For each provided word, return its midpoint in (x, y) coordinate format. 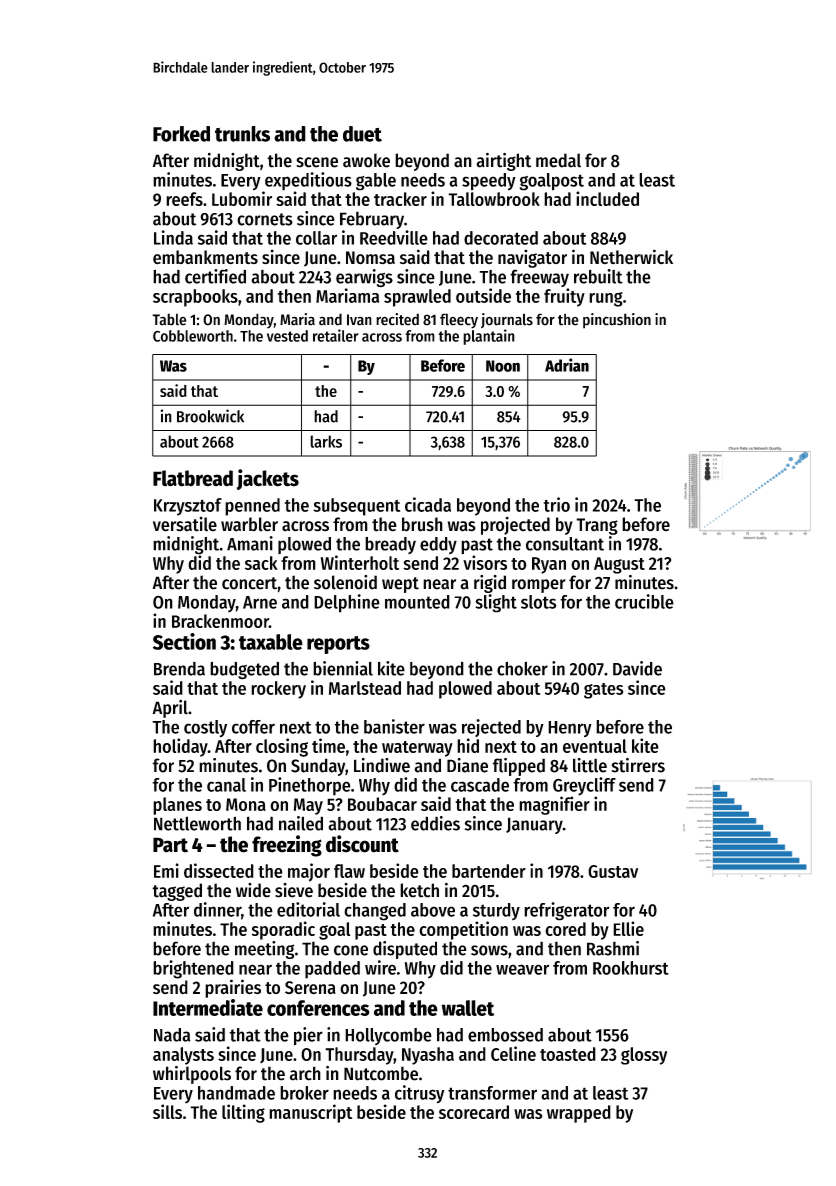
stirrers (638, 765)
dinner (217, 909)
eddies (435, 823)
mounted (417, 602)
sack (261, 563)
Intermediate (208, 1007)
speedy (489, 182)
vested (287, 336)
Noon (503, 366)
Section (184, 641)
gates (603, 691)
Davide (637, 668)
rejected (491, 728)
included (607, 198)
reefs (184, 199)
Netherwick (631, 257)
